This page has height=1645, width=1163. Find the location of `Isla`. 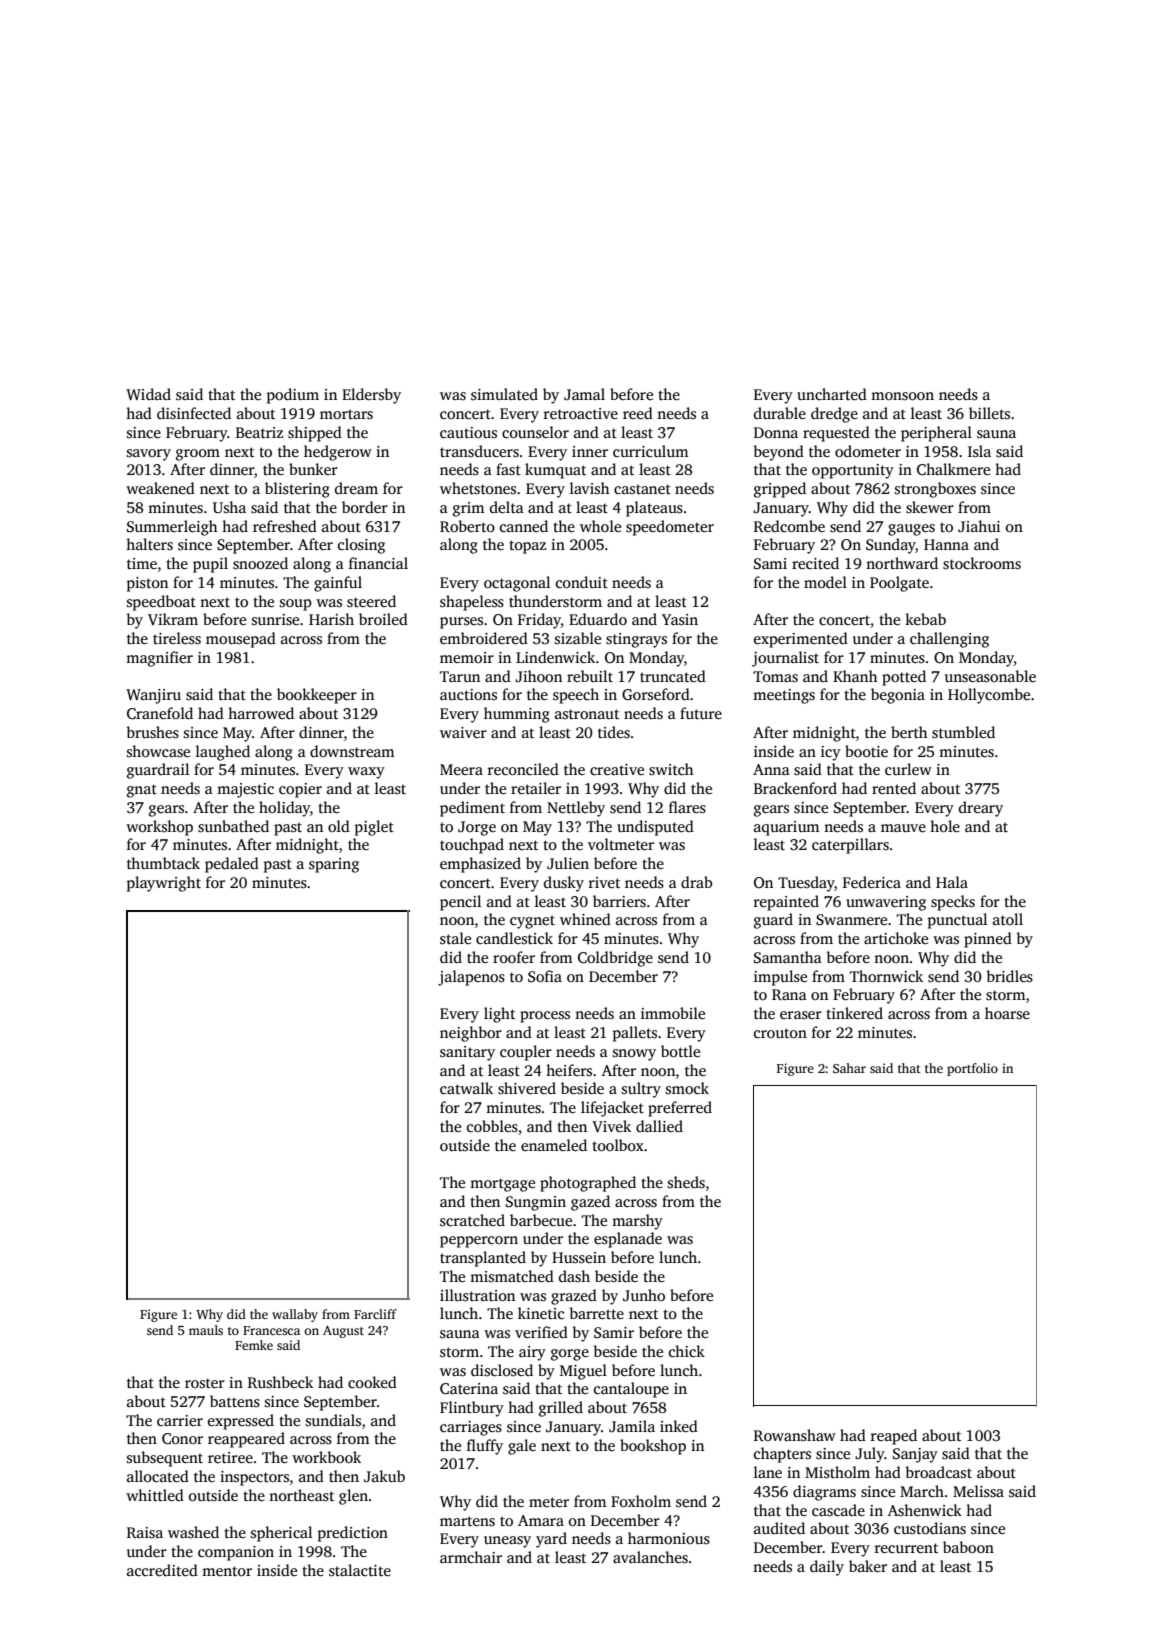

Isla is located at coordinates (979, 451).
